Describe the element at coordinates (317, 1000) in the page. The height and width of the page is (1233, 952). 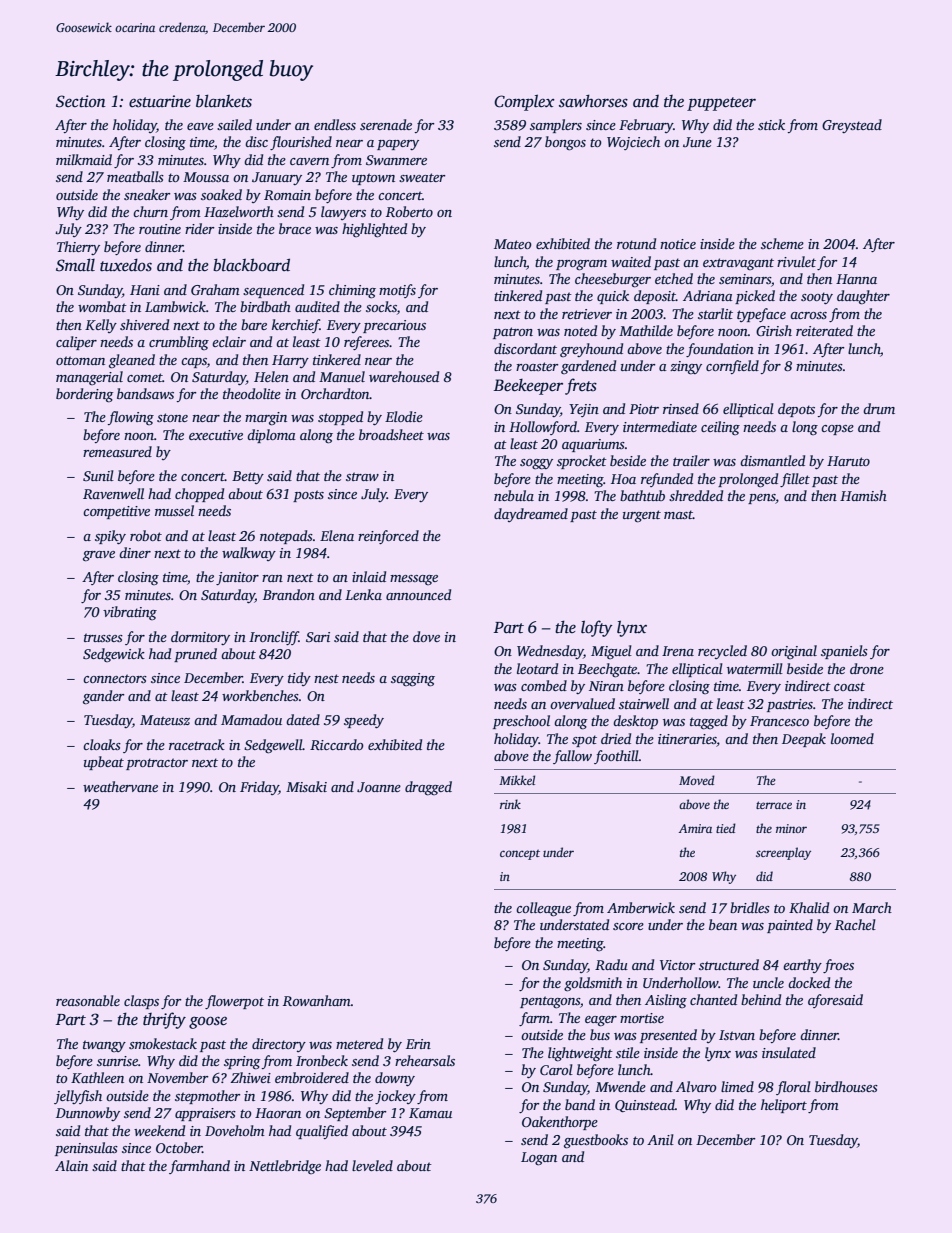
I see `Rowanham` at that location.
